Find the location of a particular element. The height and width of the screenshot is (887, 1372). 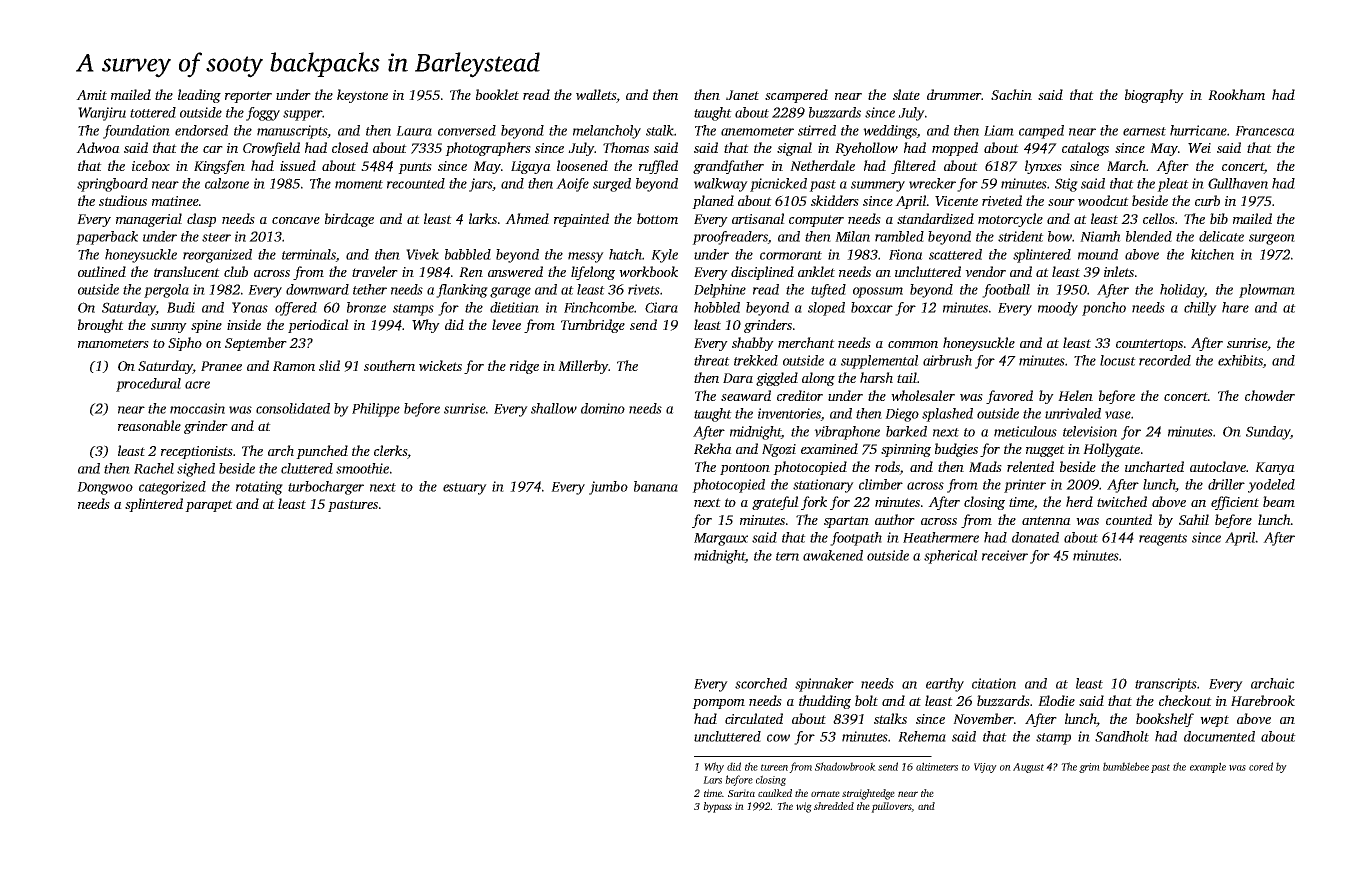

turbocharger is located at coordinates (326, 488).
